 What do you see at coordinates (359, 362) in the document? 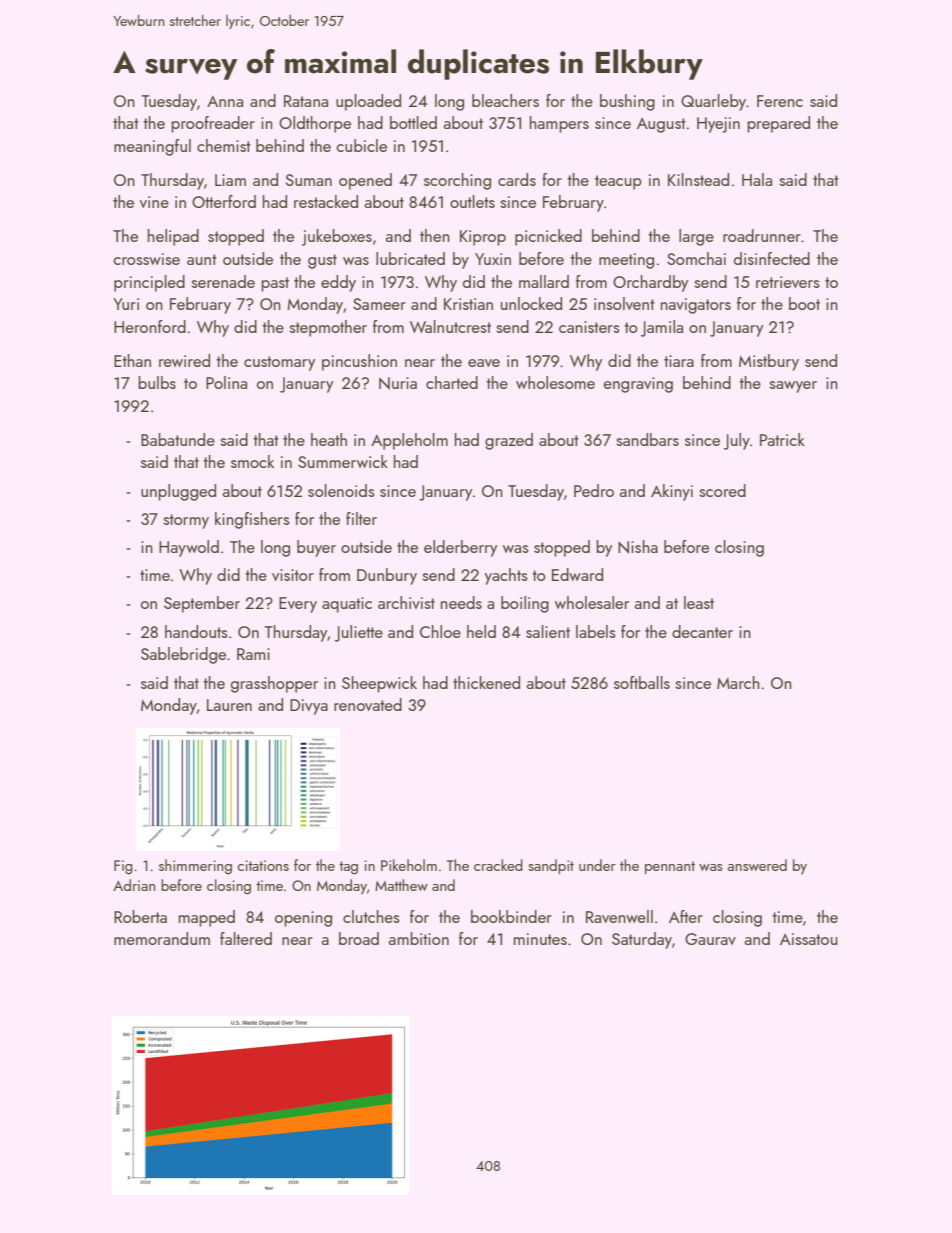
I see `pincushion` at bounding box center [359, 362].
